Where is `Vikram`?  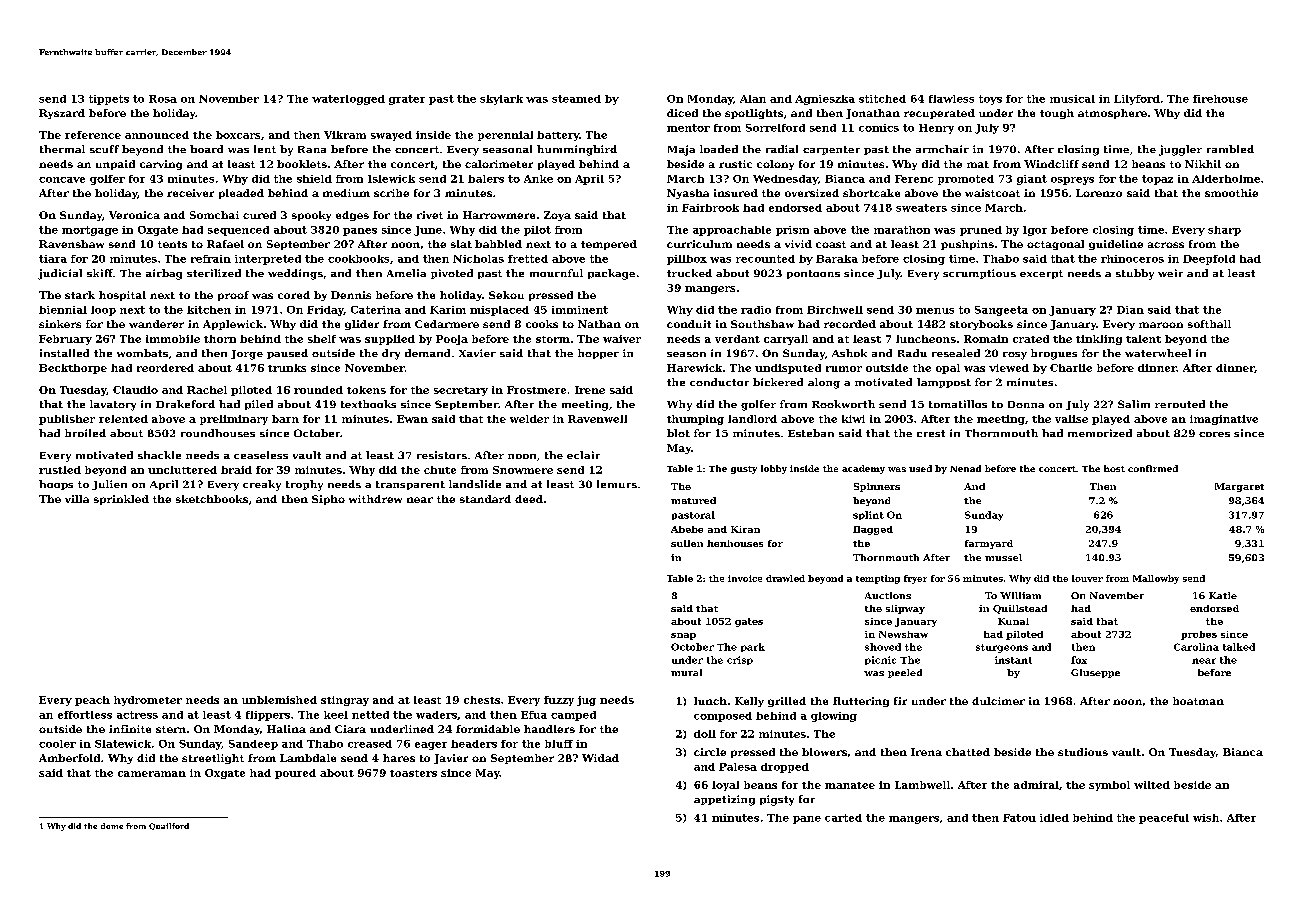
Vikram is located at coordinates (345, 135).
